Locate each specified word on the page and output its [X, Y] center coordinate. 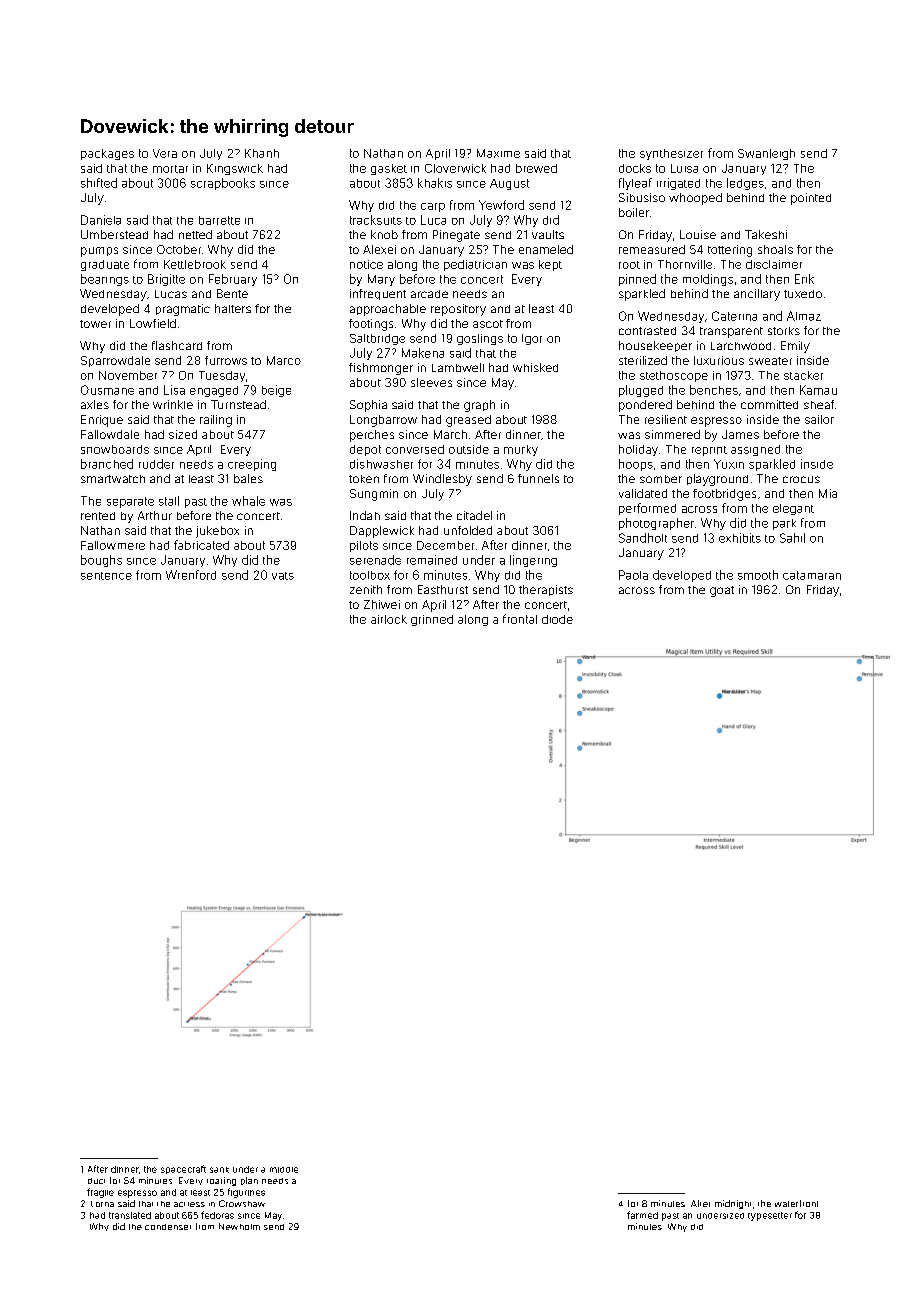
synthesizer [671, 154]
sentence [106, 576]
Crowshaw [242, 1203]
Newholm [239, 1226]
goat [722, 591]
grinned [432, 620]
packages [107, 154]
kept [550, 265]
